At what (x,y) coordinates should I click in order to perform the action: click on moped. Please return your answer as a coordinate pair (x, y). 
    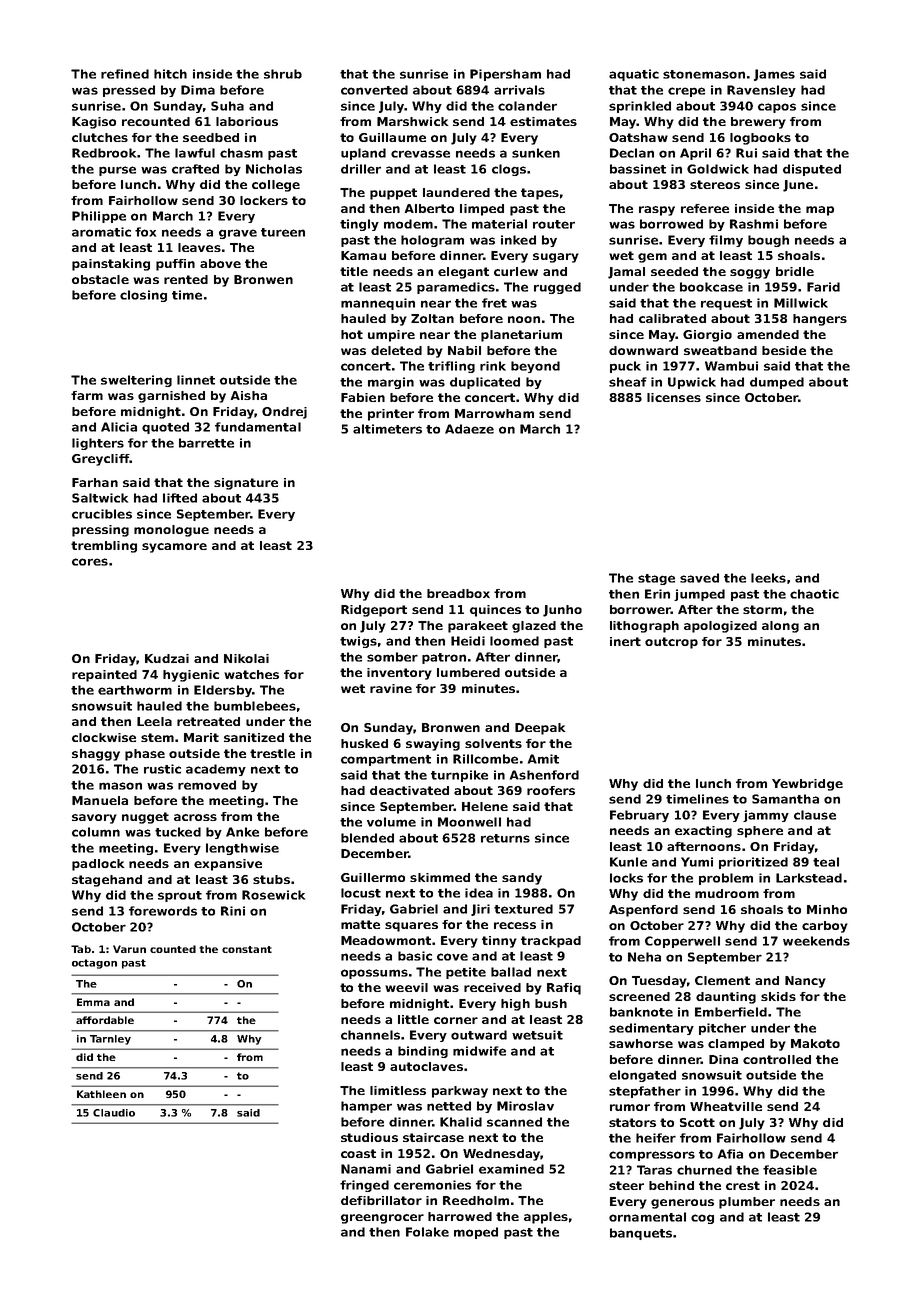
    Looking at the image, I should click on (476, 1233).
